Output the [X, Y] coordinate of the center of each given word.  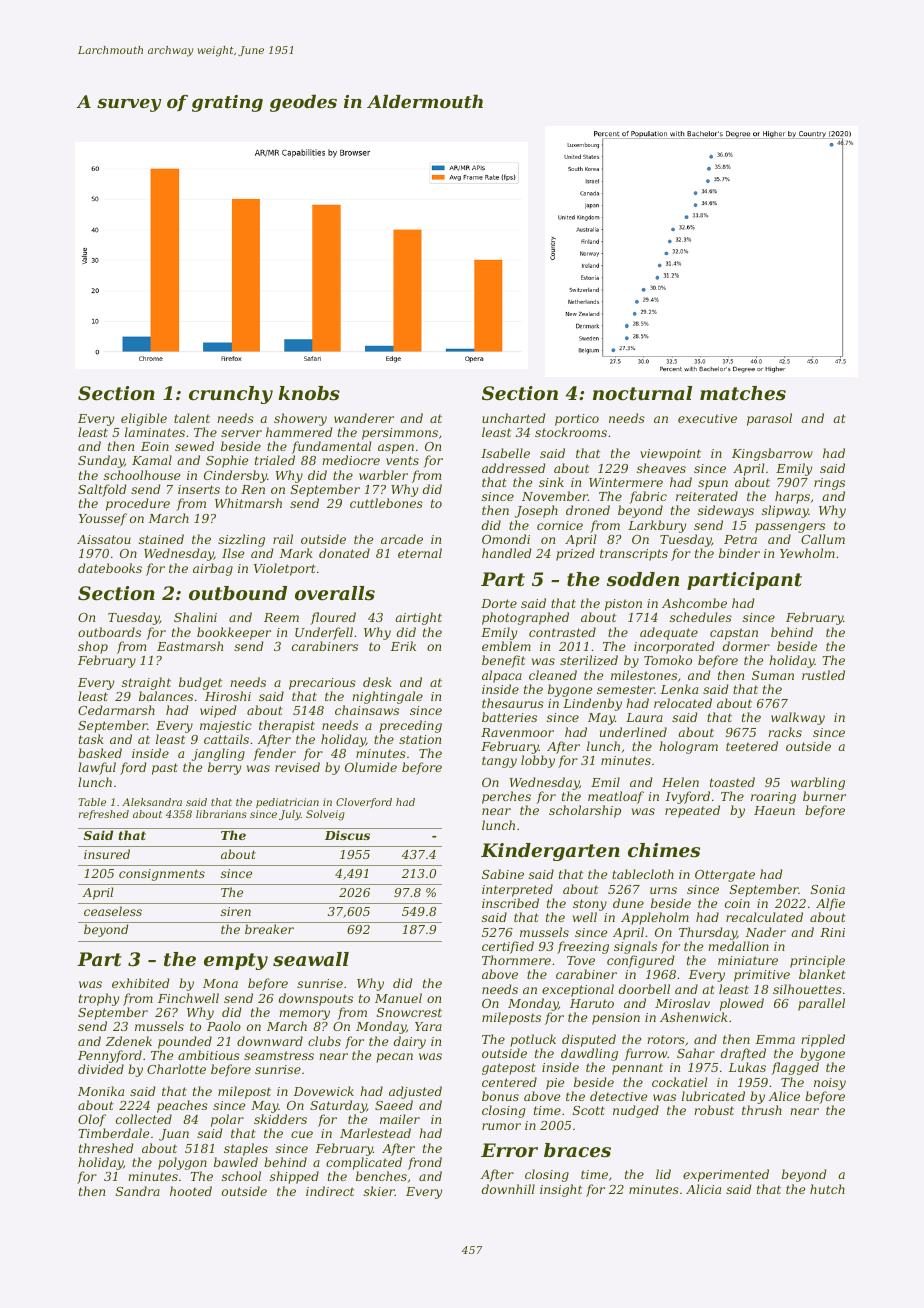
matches [743, 393]
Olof [92, 1120]
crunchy [231, 395]
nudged [636, 1111]
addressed [514, 468]
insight [561, 1190]
